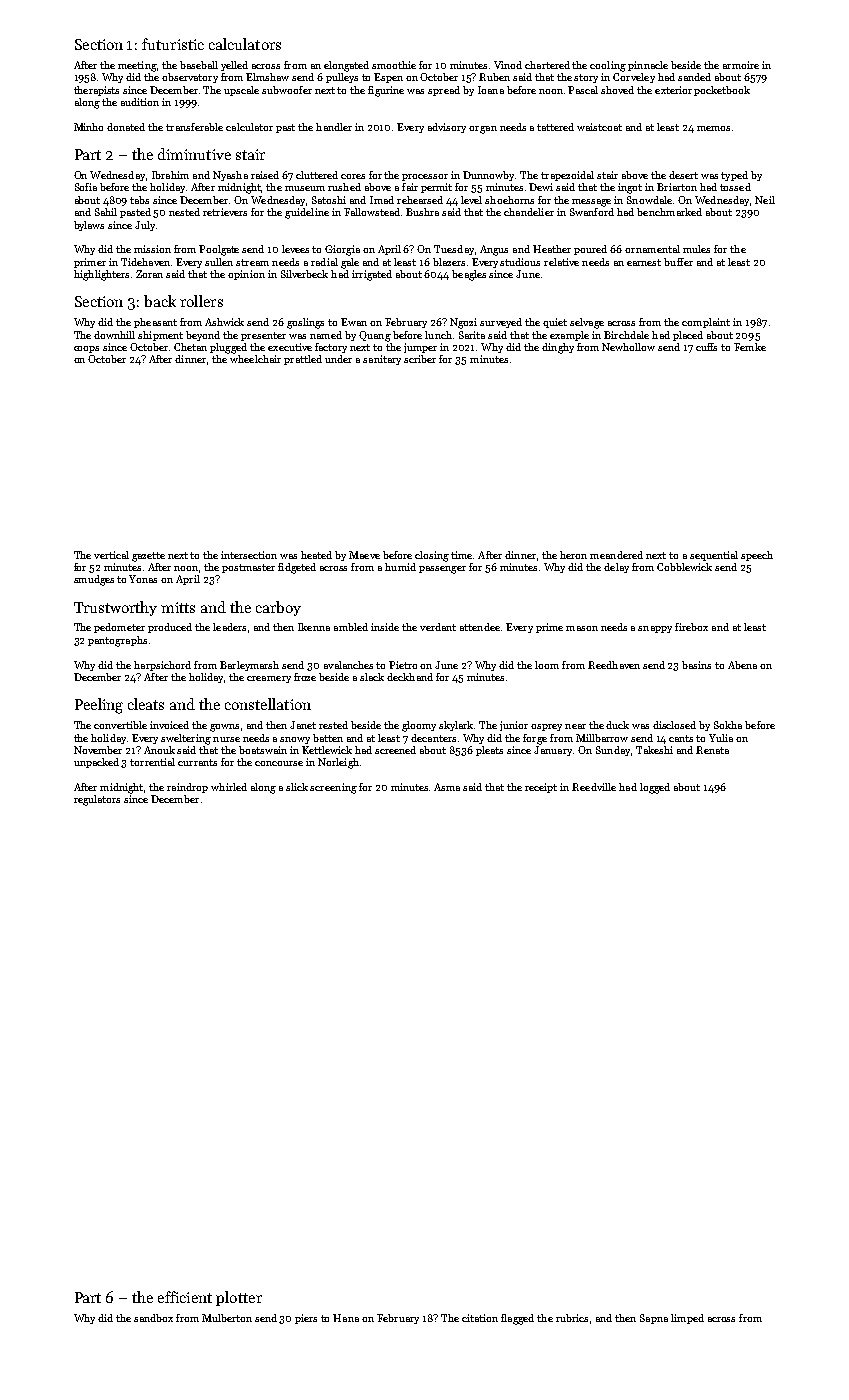 This screenshot has width=849, height=1400. I want to click on plotter, so click(239, 1298).
